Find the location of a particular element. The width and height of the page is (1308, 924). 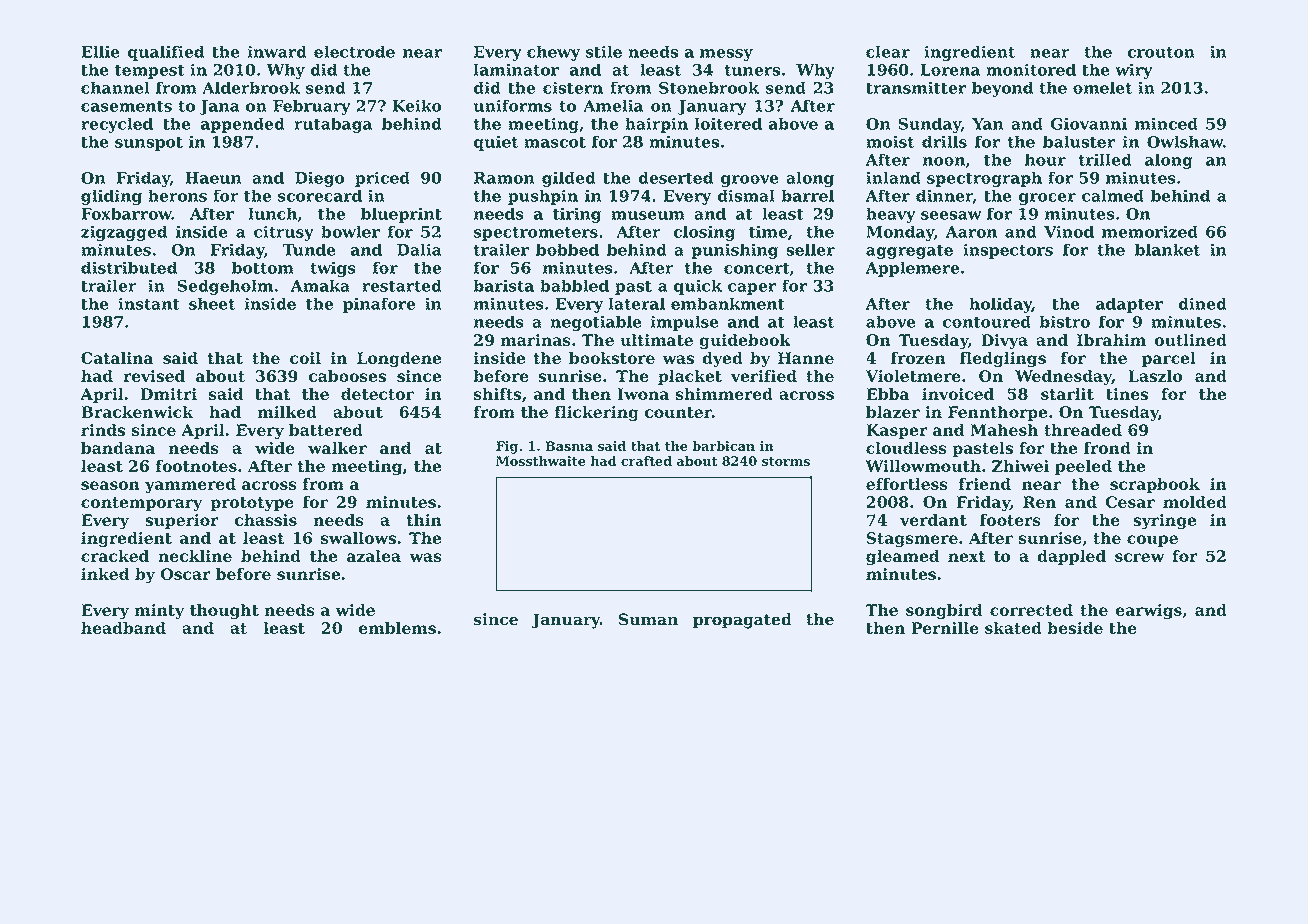

headband is located at coordinates (123, 628).
